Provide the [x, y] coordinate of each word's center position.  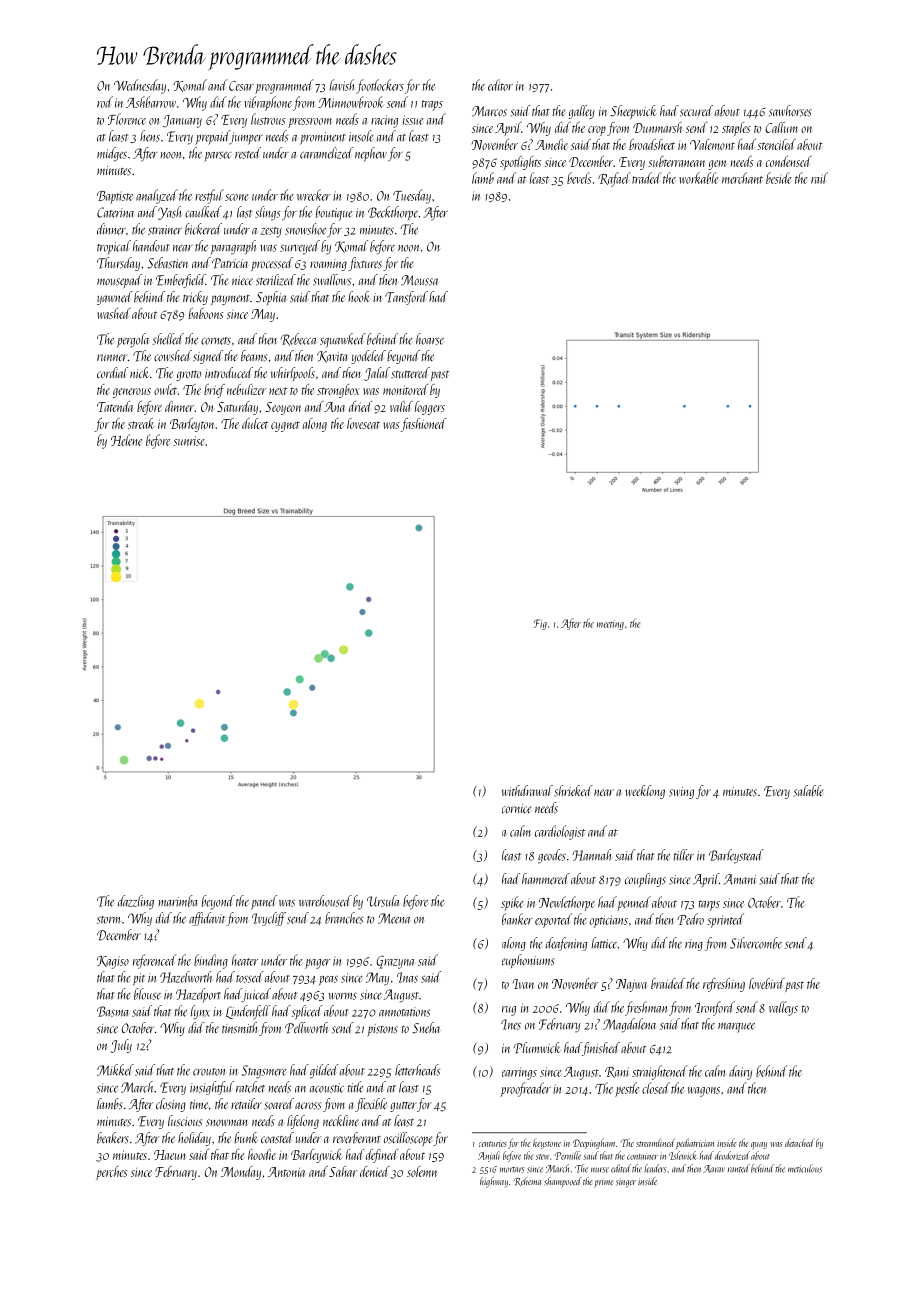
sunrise [189, 441]
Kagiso [113, 962]
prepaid [212, 137]
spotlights [520, 163]
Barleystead [736, 856]
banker [517, 919]
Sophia [271, 298]
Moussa [419, 280]
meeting [610, 625]
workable [699, 178]
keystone [547, 1144]
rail [819, 178]
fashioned [423, 425]
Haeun [170, 1155]
